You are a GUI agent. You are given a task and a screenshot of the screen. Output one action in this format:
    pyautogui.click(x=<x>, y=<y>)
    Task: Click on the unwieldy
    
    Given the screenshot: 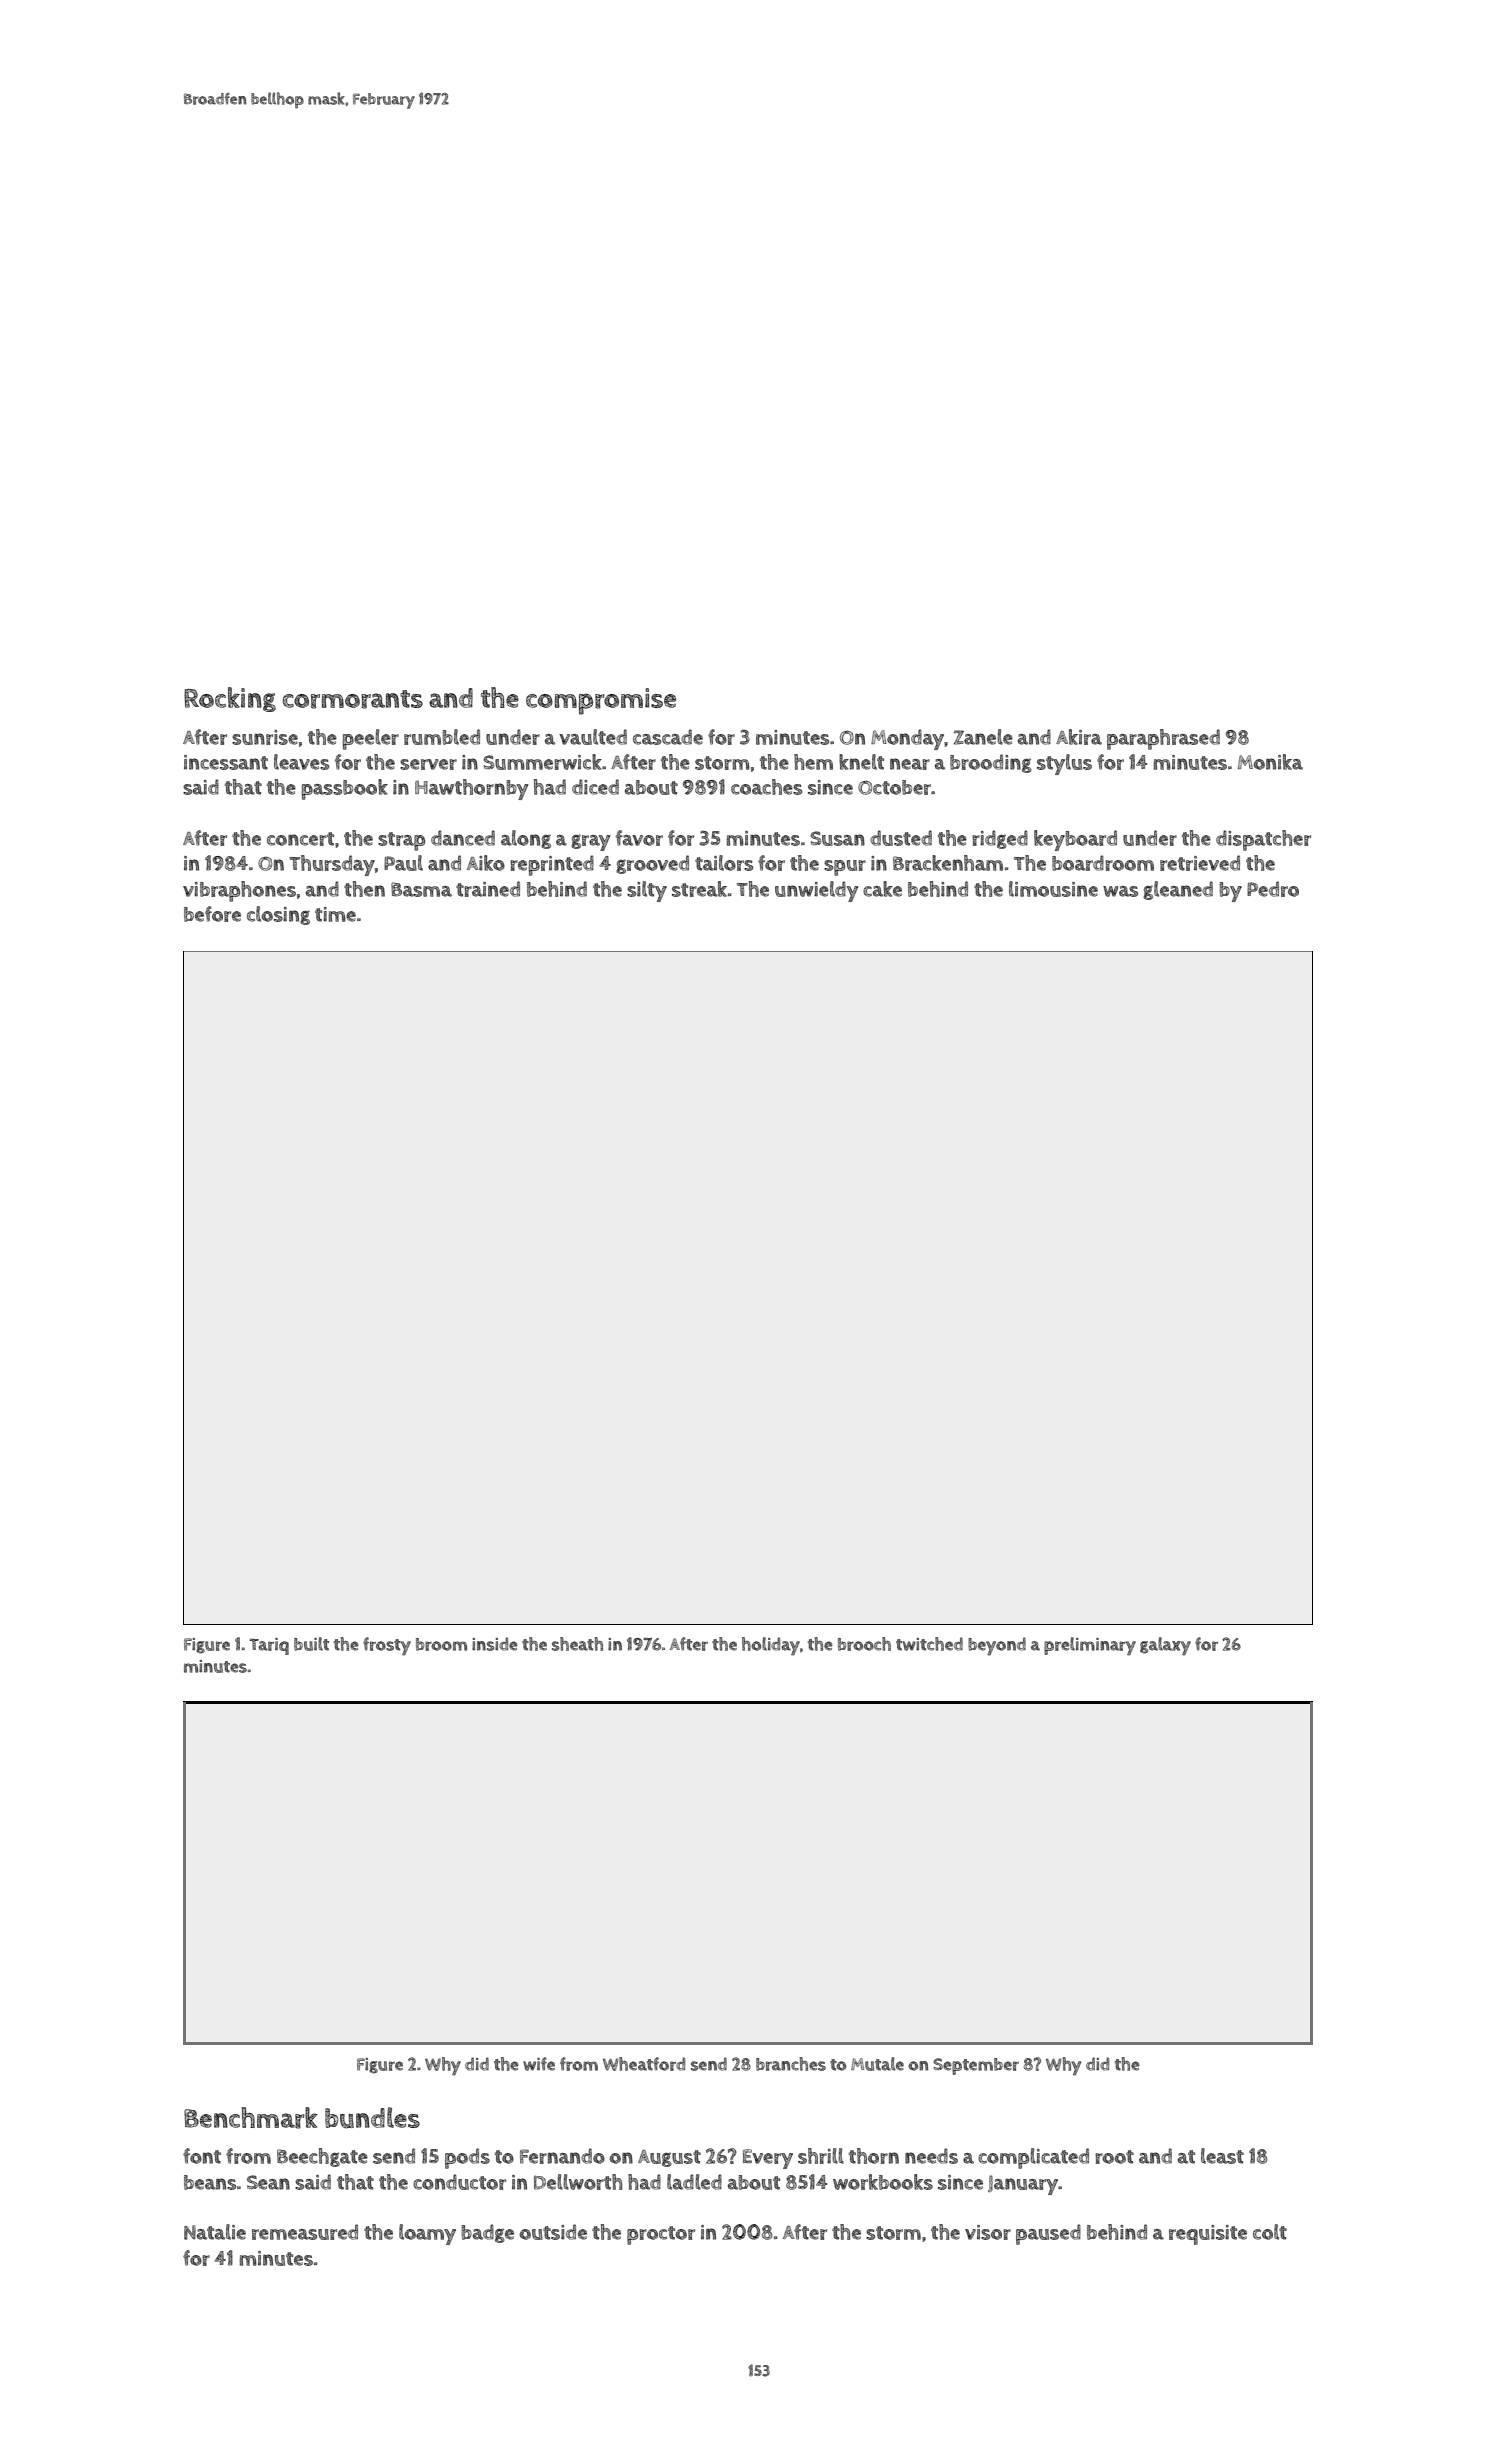 What is the action you would take?
    pyautogui.click(x=817, y=891)
